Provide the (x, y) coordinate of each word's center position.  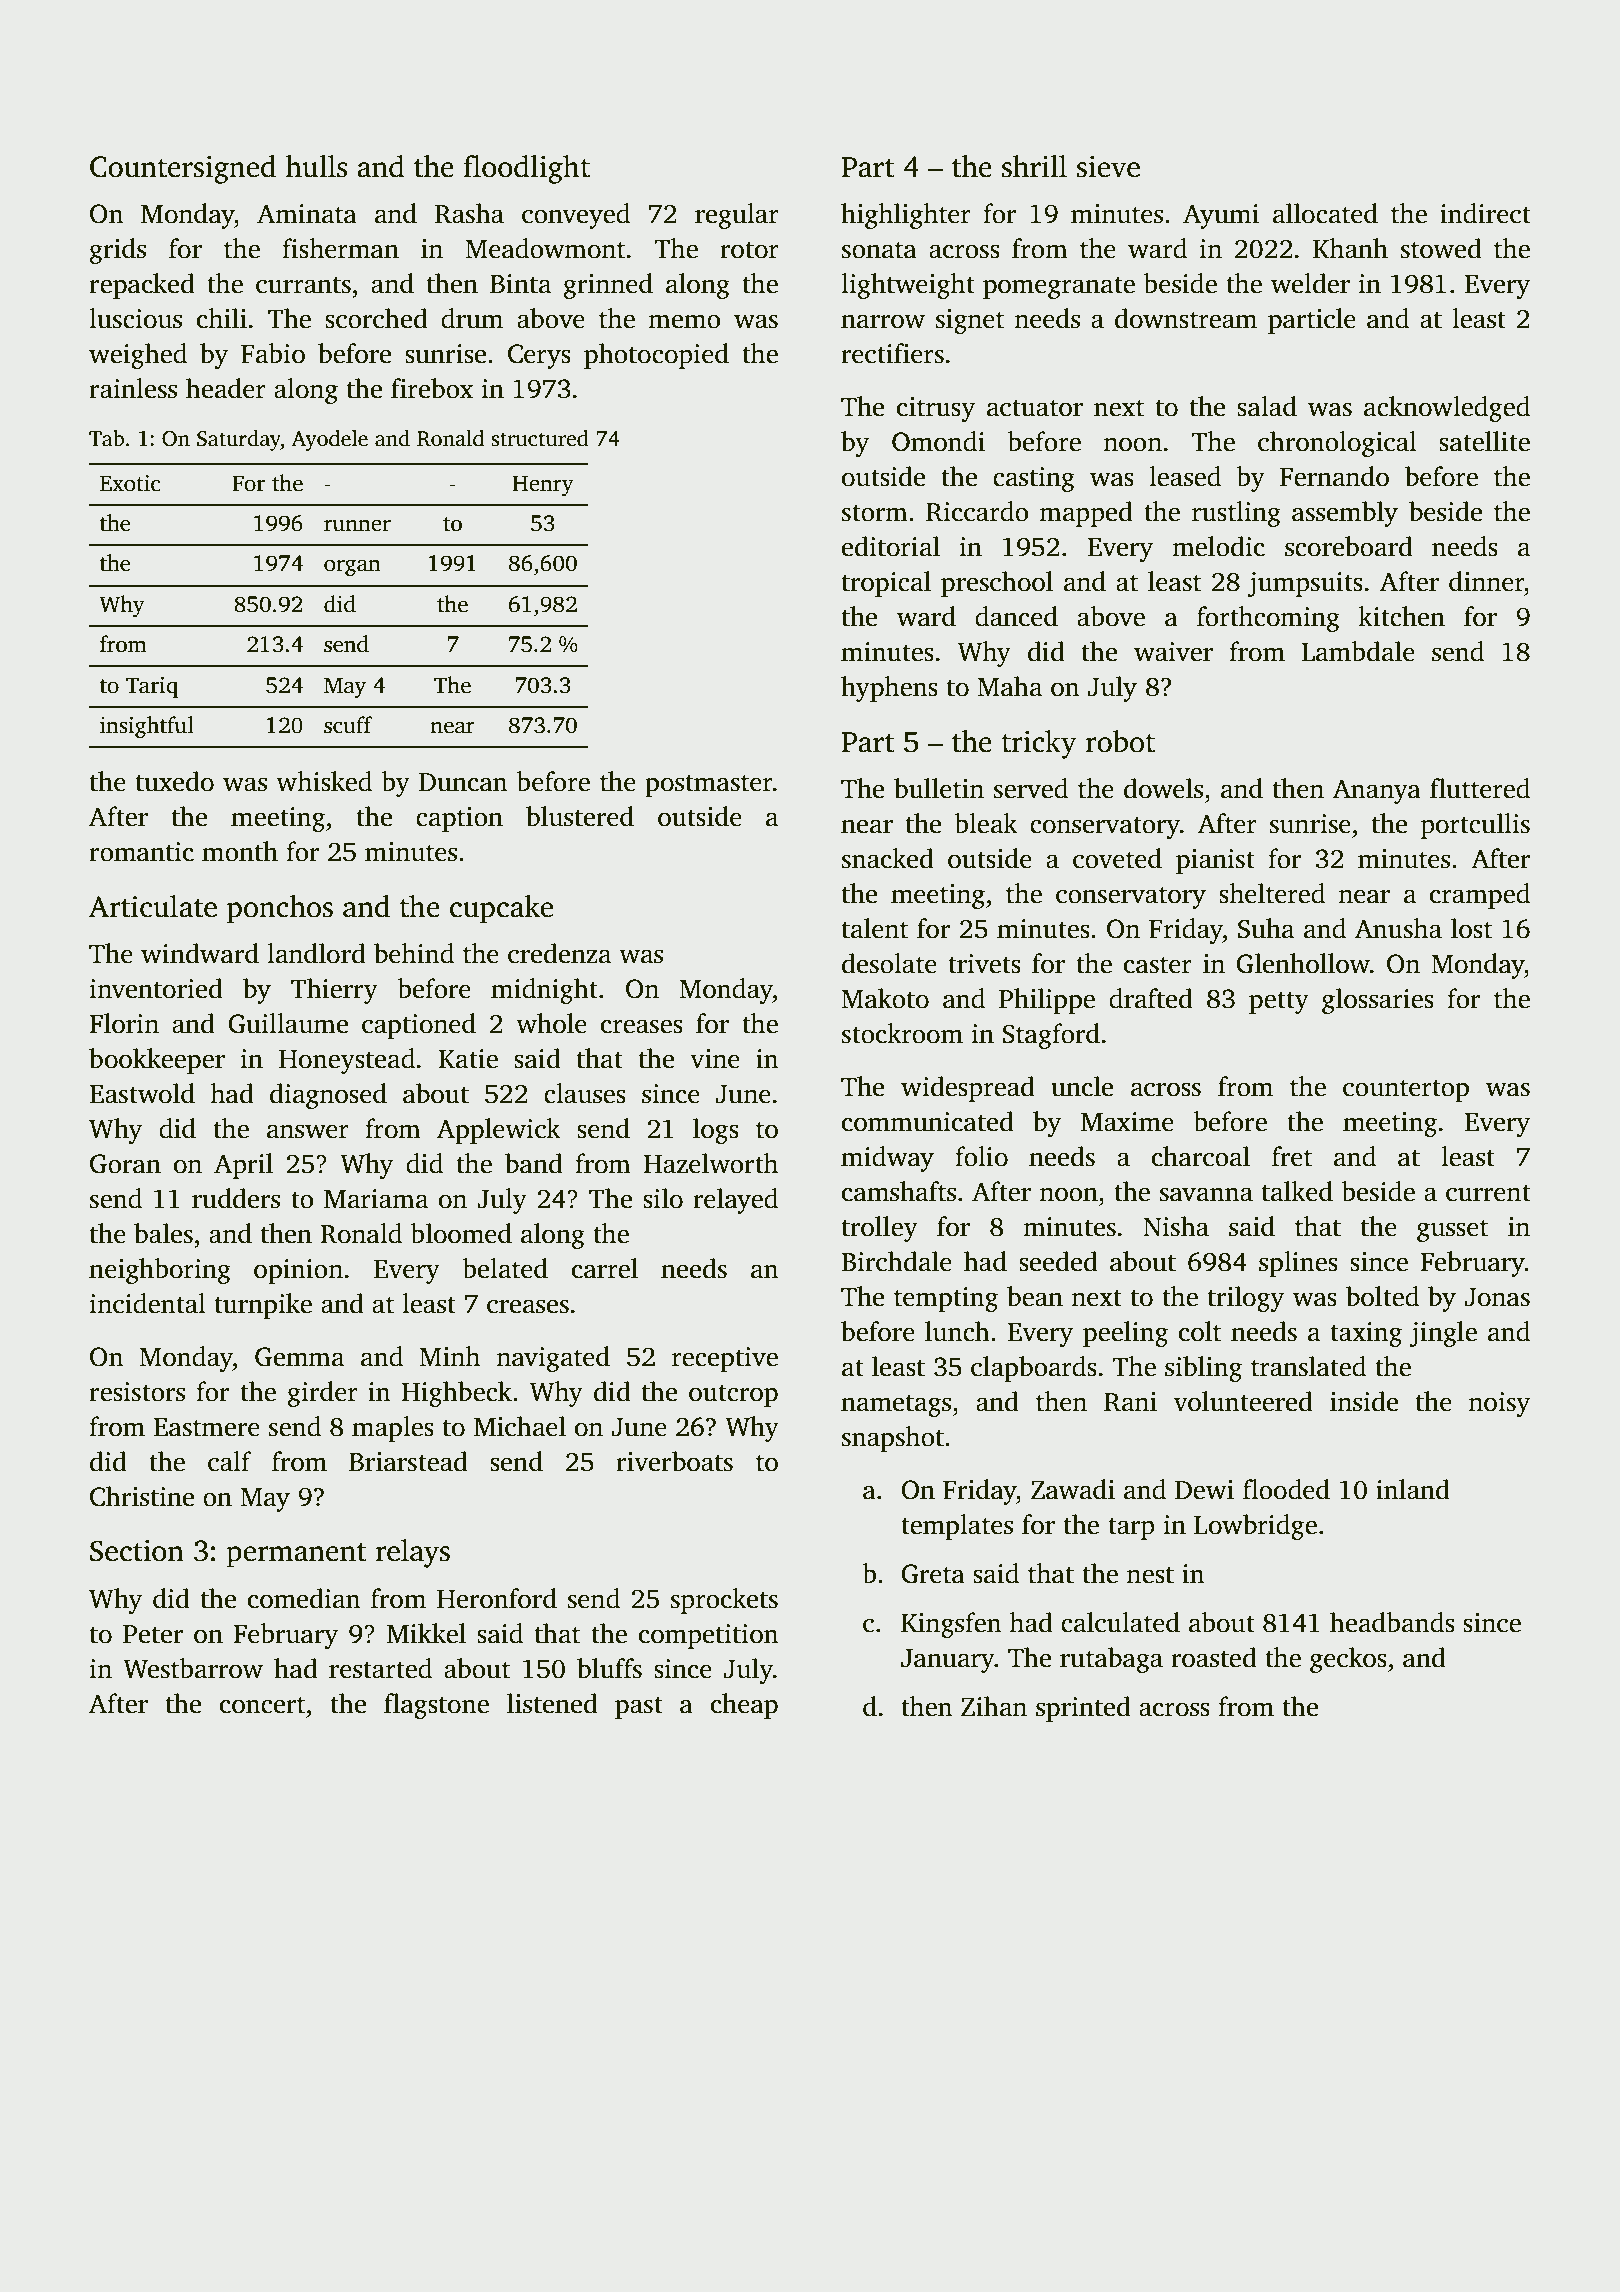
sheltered (1272, 893)
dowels (1163, 788)
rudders (236, 1198)
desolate (889, 963)
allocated (1325, 213)
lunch (957, 1331)
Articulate (153, 906)
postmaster (709, 786)
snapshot (893, 1439)
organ (352, 567)
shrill (1034, 166)
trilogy (1246, 1299)
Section (137, 1551)
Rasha (469, 213)
